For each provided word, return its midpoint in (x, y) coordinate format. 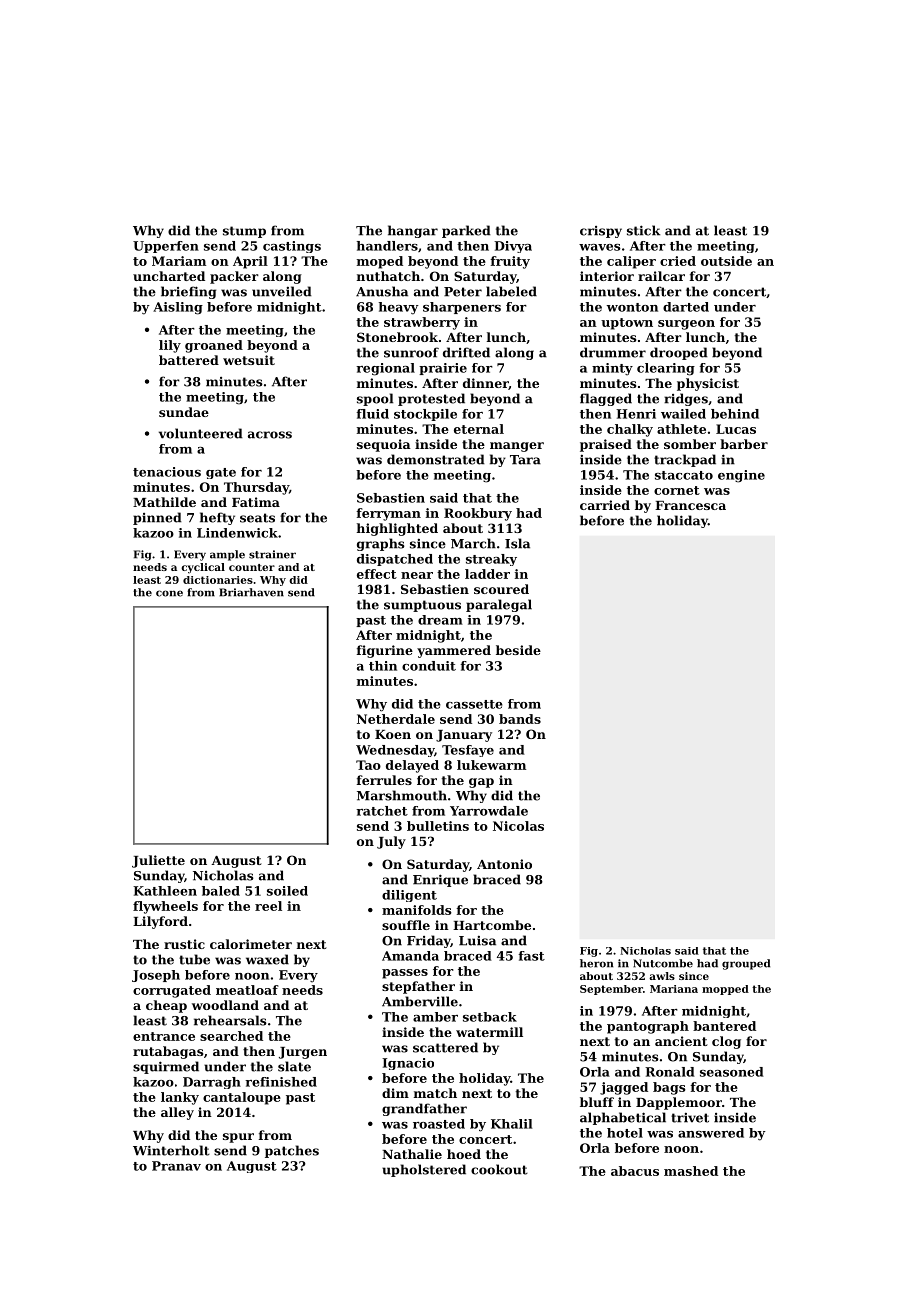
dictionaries (218, 580)
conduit (429, 666)
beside (518, 650)
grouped (746, 964)
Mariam (179, 261)
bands (520, 719)
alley (177, 1113)
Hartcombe (492, 925)
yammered (454, 651)
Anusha (382, 291)
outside (726, 261)
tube (194, 959)
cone (169, 593)
